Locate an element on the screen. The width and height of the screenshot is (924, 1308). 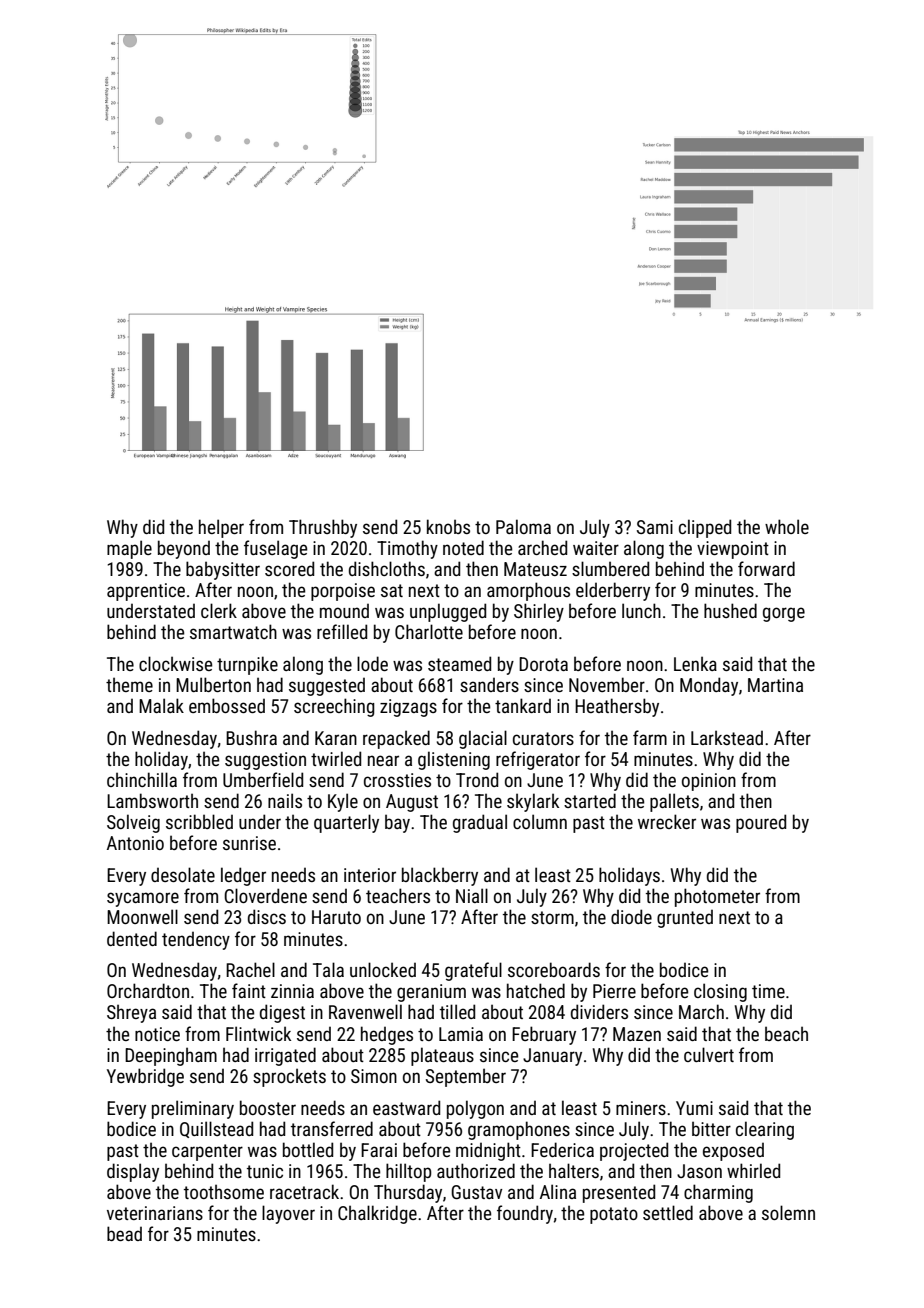
Martina is located at coordinates (775, 685).
